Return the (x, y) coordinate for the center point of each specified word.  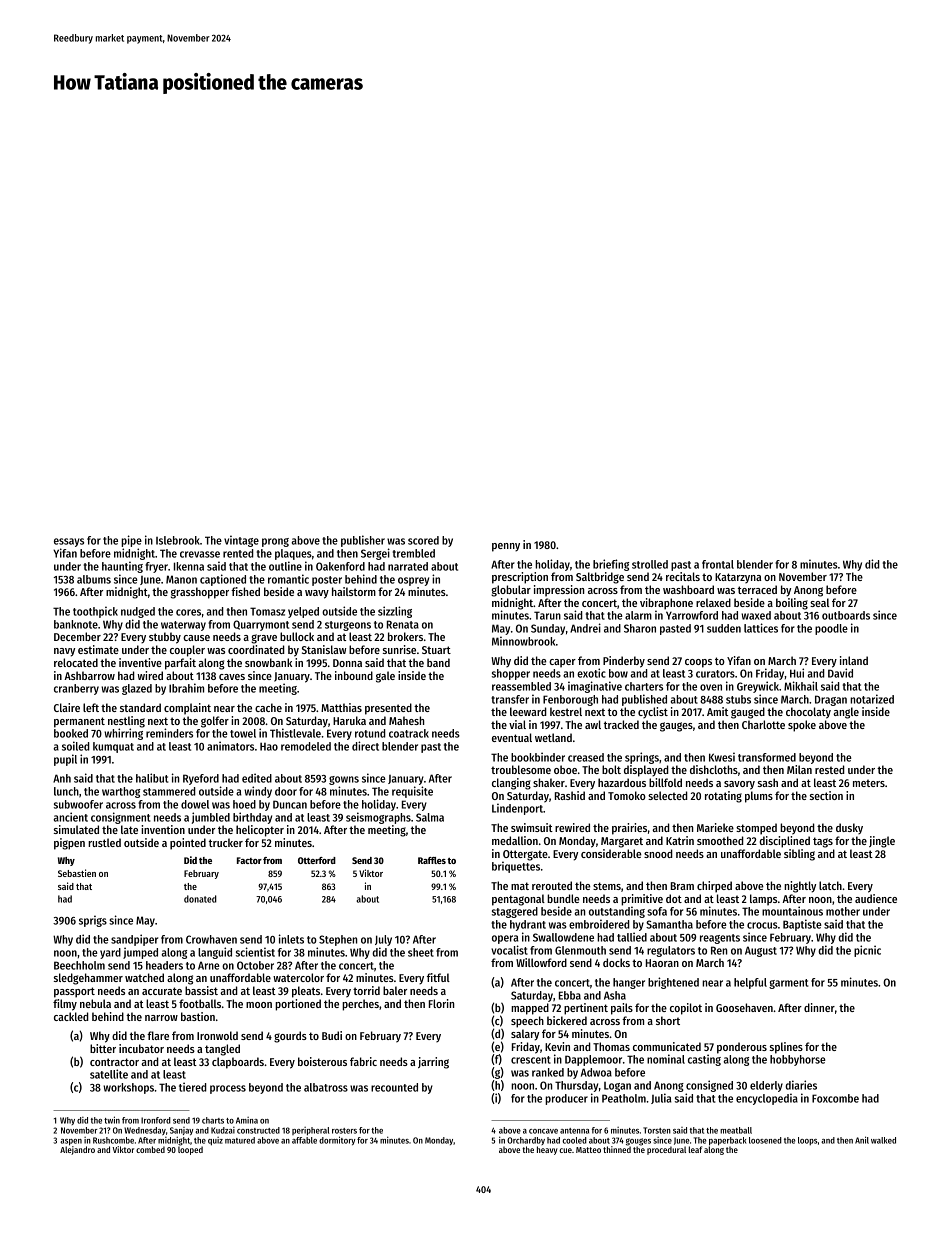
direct (365, 746)
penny (506, 547)
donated (200, 899)
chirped (714, 887)
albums (94, 579)
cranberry (76, 689)
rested (829, 769)
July (383, 940)
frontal (718, 564)
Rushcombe (113, 1140)
